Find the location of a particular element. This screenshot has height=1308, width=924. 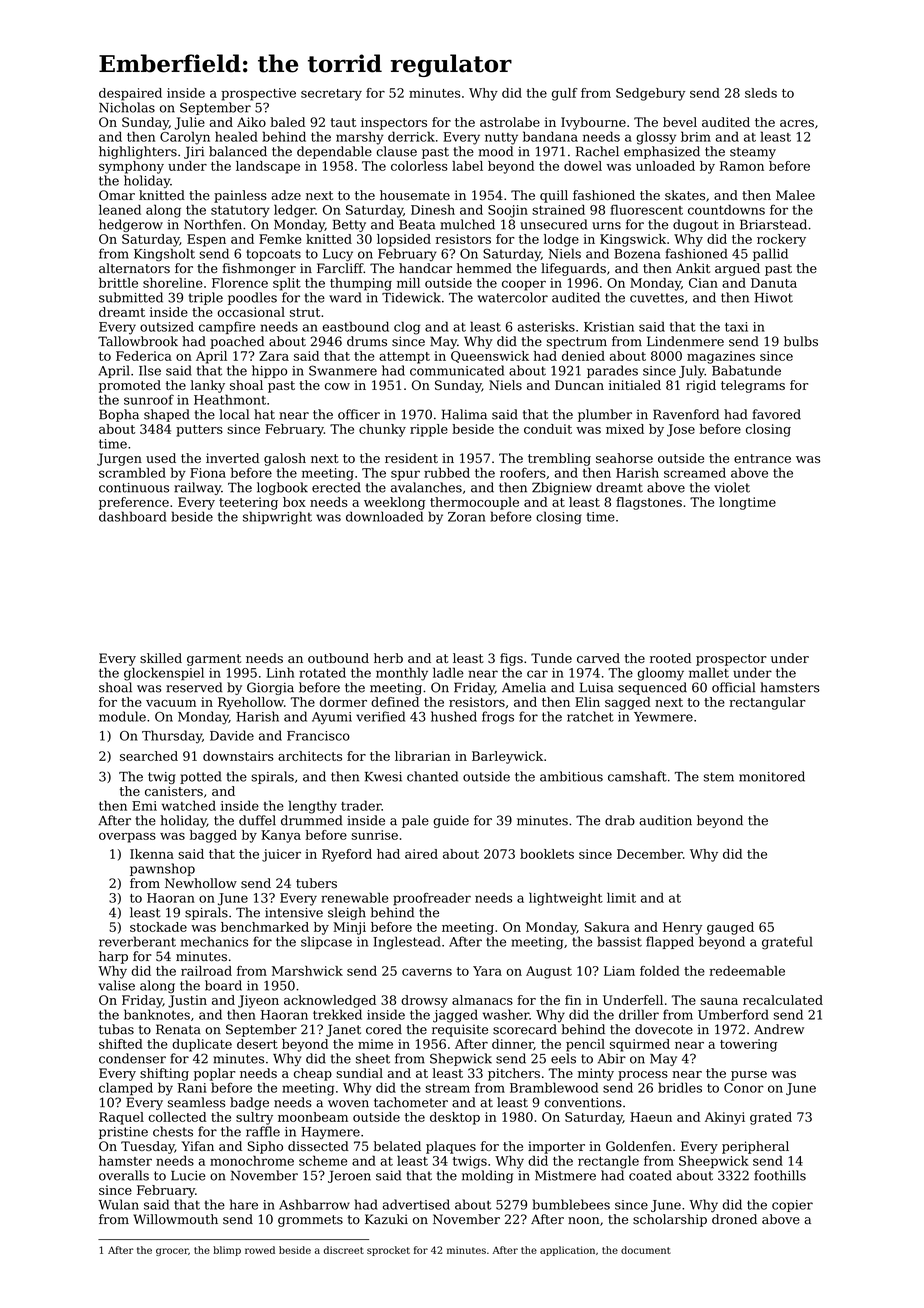

application is located at coordinates (567, 1251).
